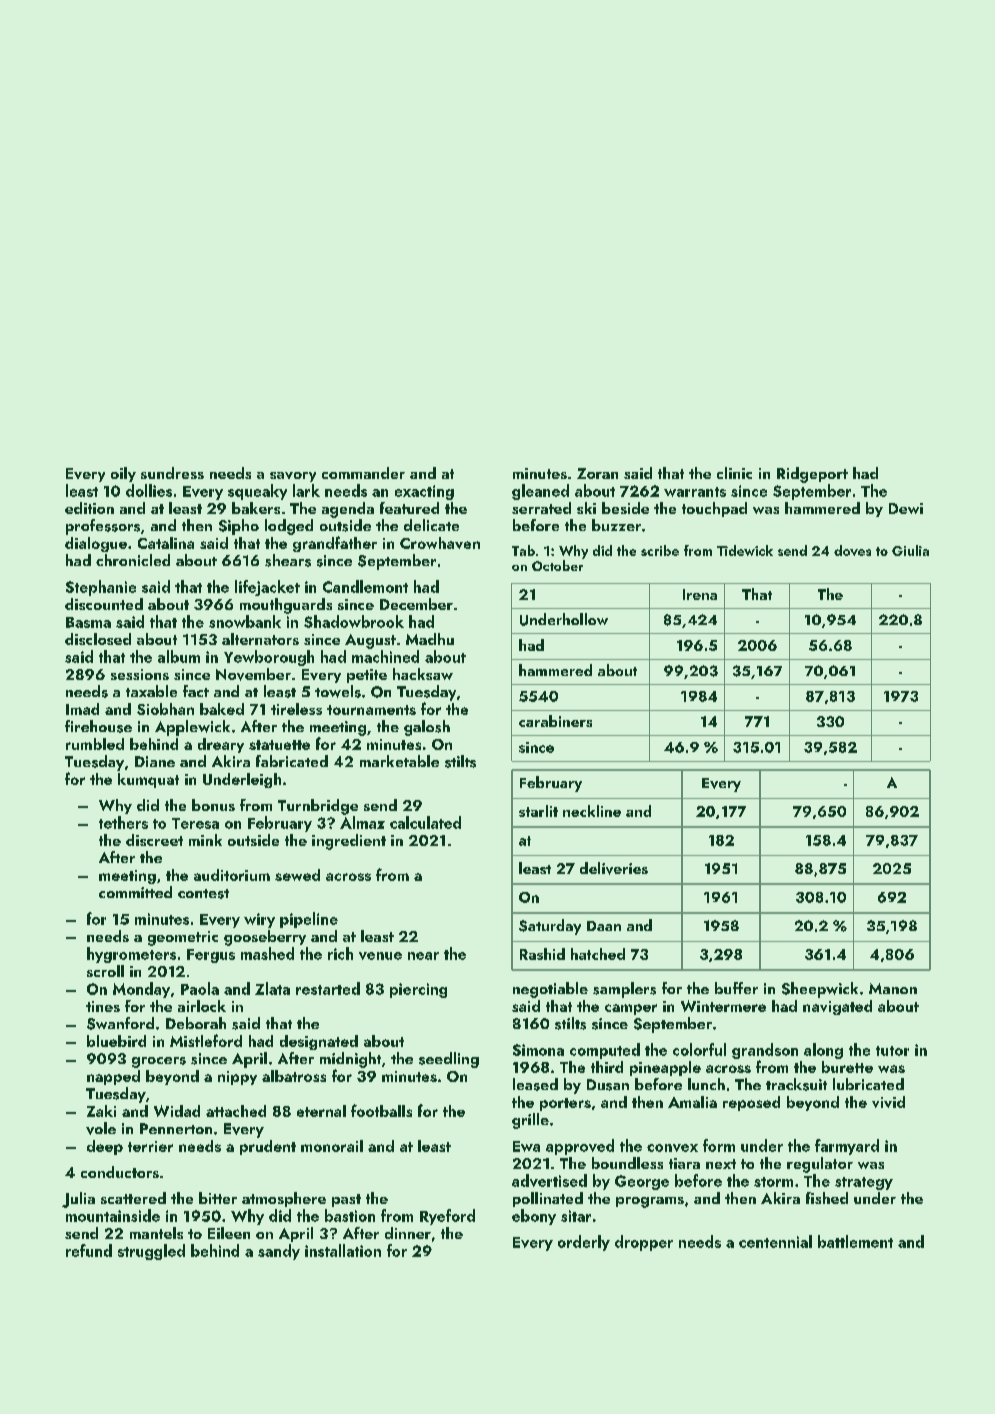 The width and height of the screenshot is (995, 1414). What do you see at coordinates (597, 473) in the screenshot?
I see `Zoran` at bounding box center [597, 473].
